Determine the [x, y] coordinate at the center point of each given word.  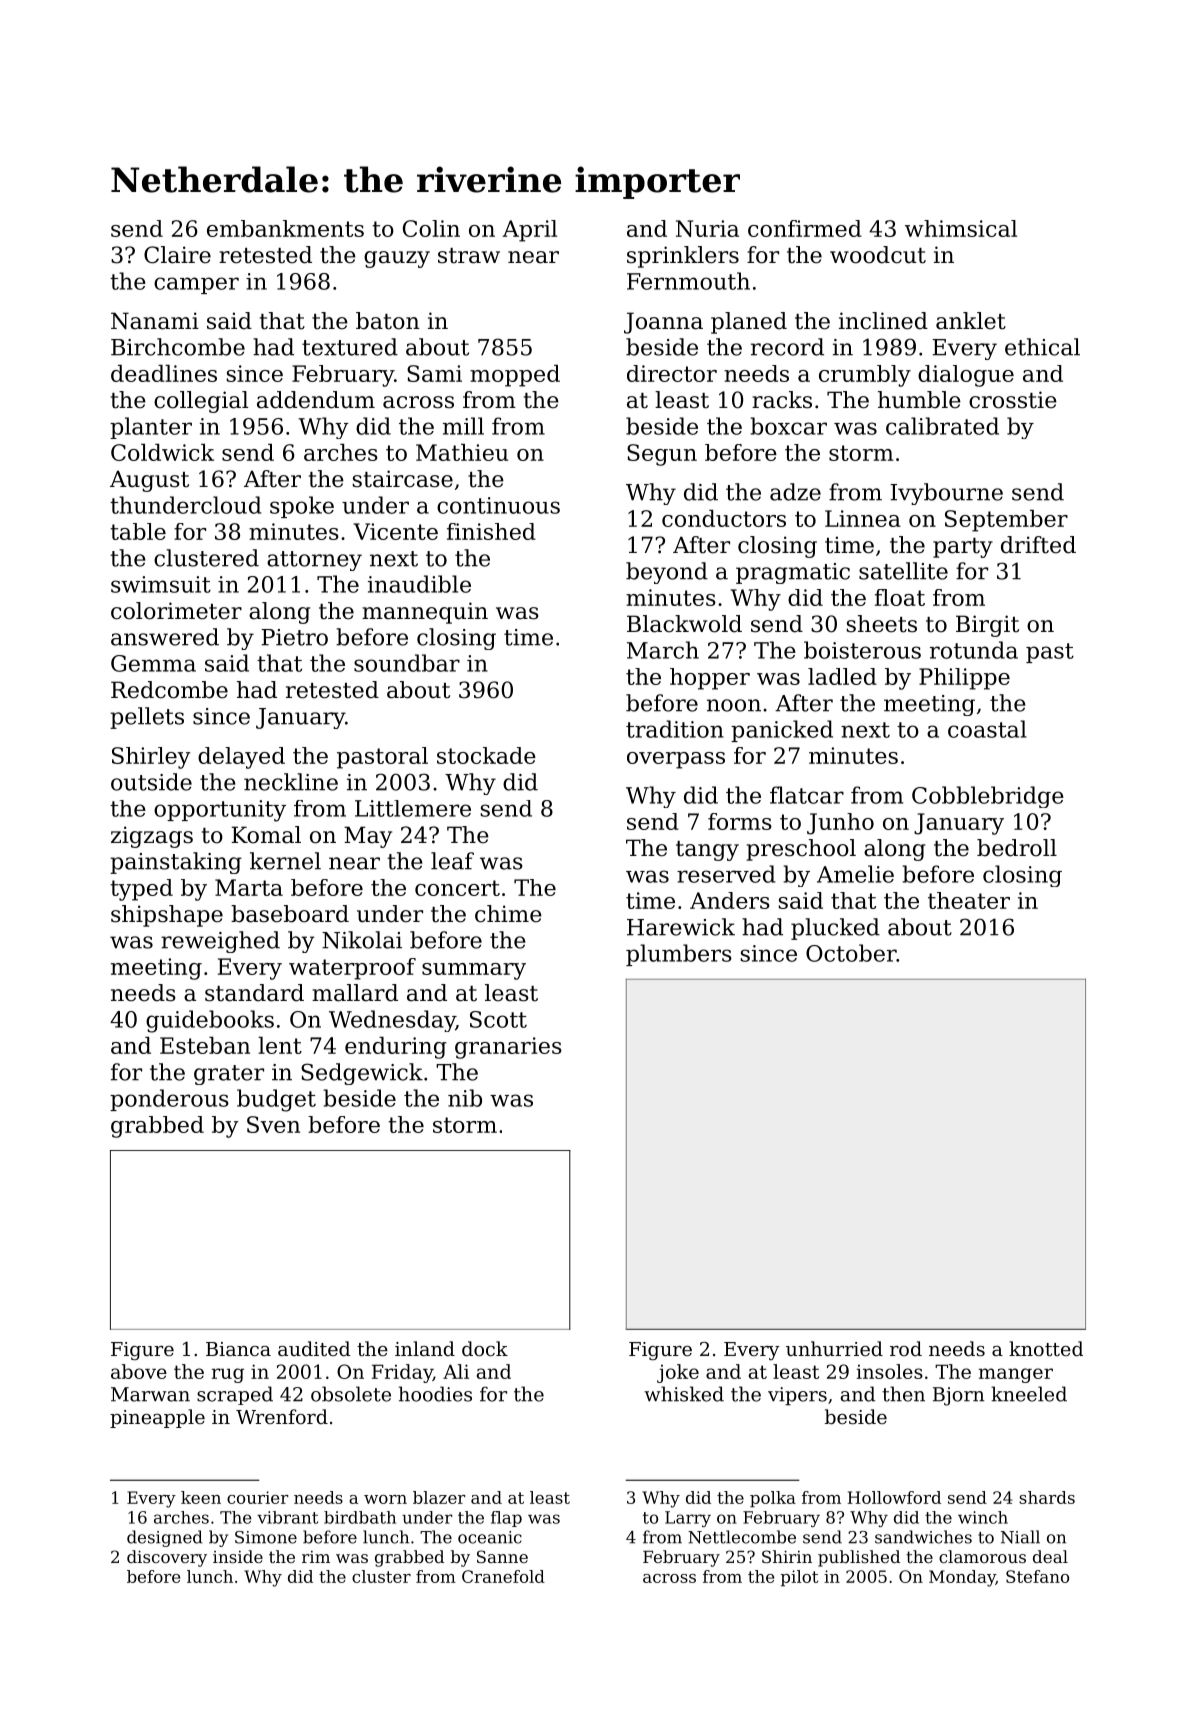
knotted [1046, 1348]
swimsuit [161, 584]
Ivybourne [946, 494]
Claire [177, 255]
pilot [799, 1578]
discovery [167, 1558]
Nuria [707, 228]
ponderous [169, 1100]
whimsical [961, 228]
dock [485, 1348]
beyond [667, 573]
